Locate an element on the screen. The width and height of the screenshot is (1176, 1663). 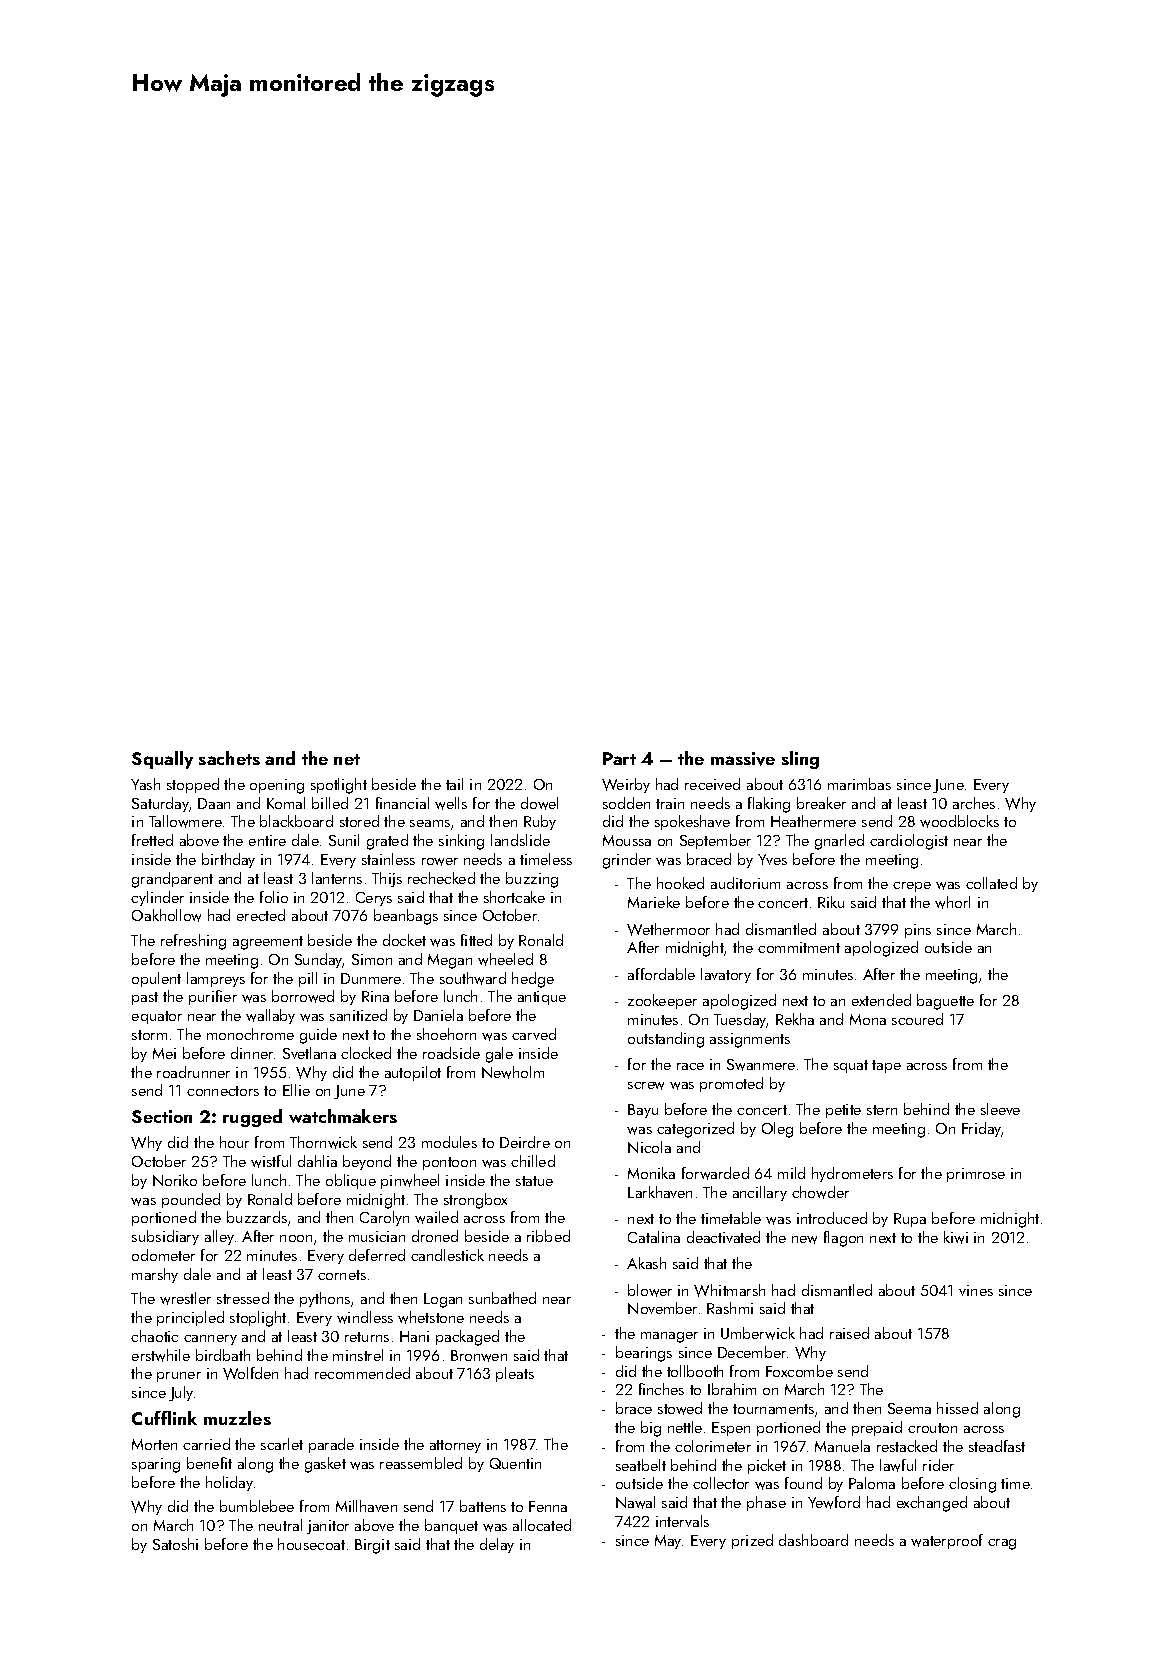
Daan is located at coordinates (214, 803).
